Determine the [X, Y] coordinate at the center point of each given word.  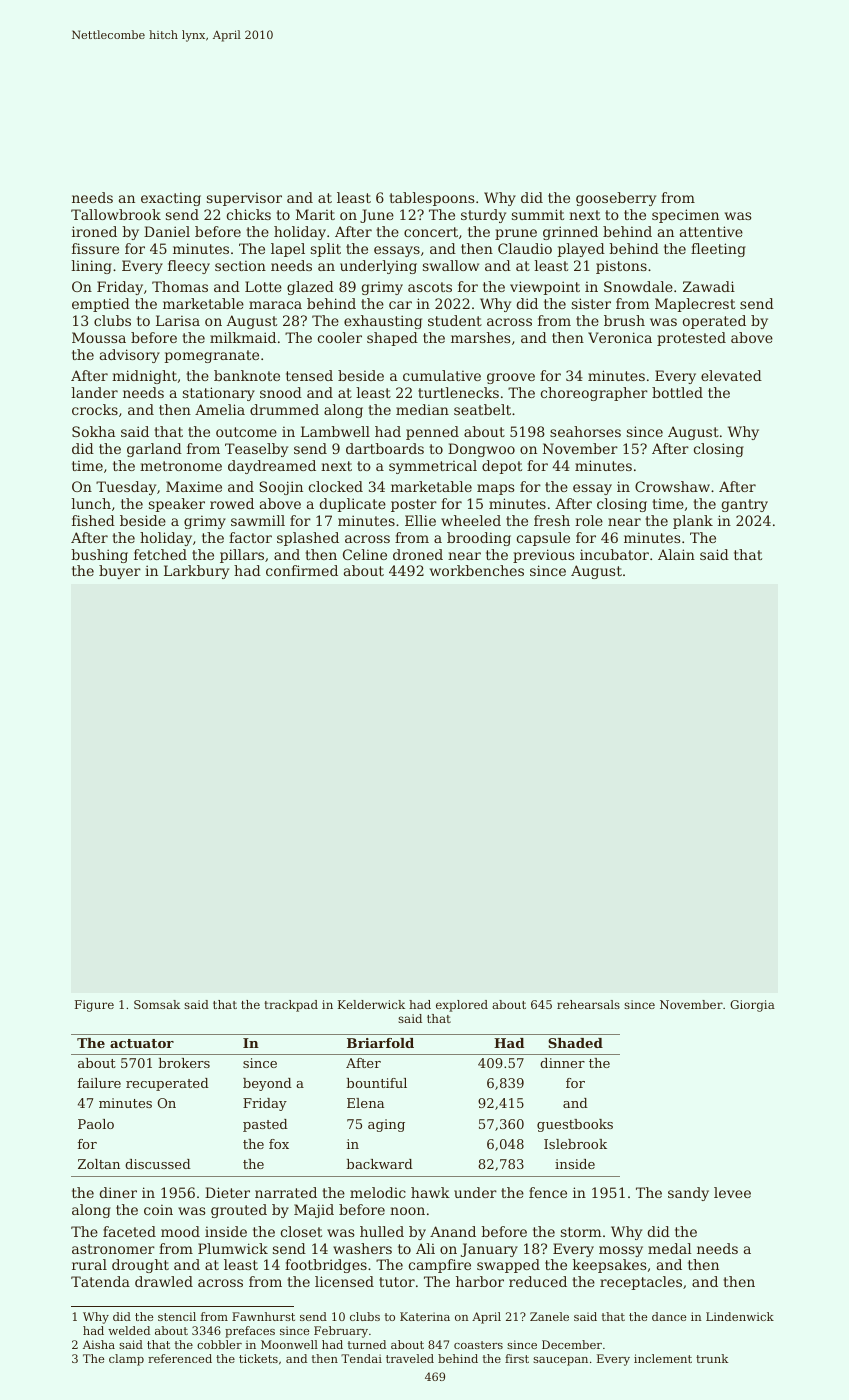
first [517, 1358]
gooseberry [616, 199]
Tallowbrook [116, 214]
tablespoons [432, 199]
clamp [126, 1360]
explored [462, 1006]
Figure [94, 1006]
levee [732, 1192]
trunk [712, 1358]
